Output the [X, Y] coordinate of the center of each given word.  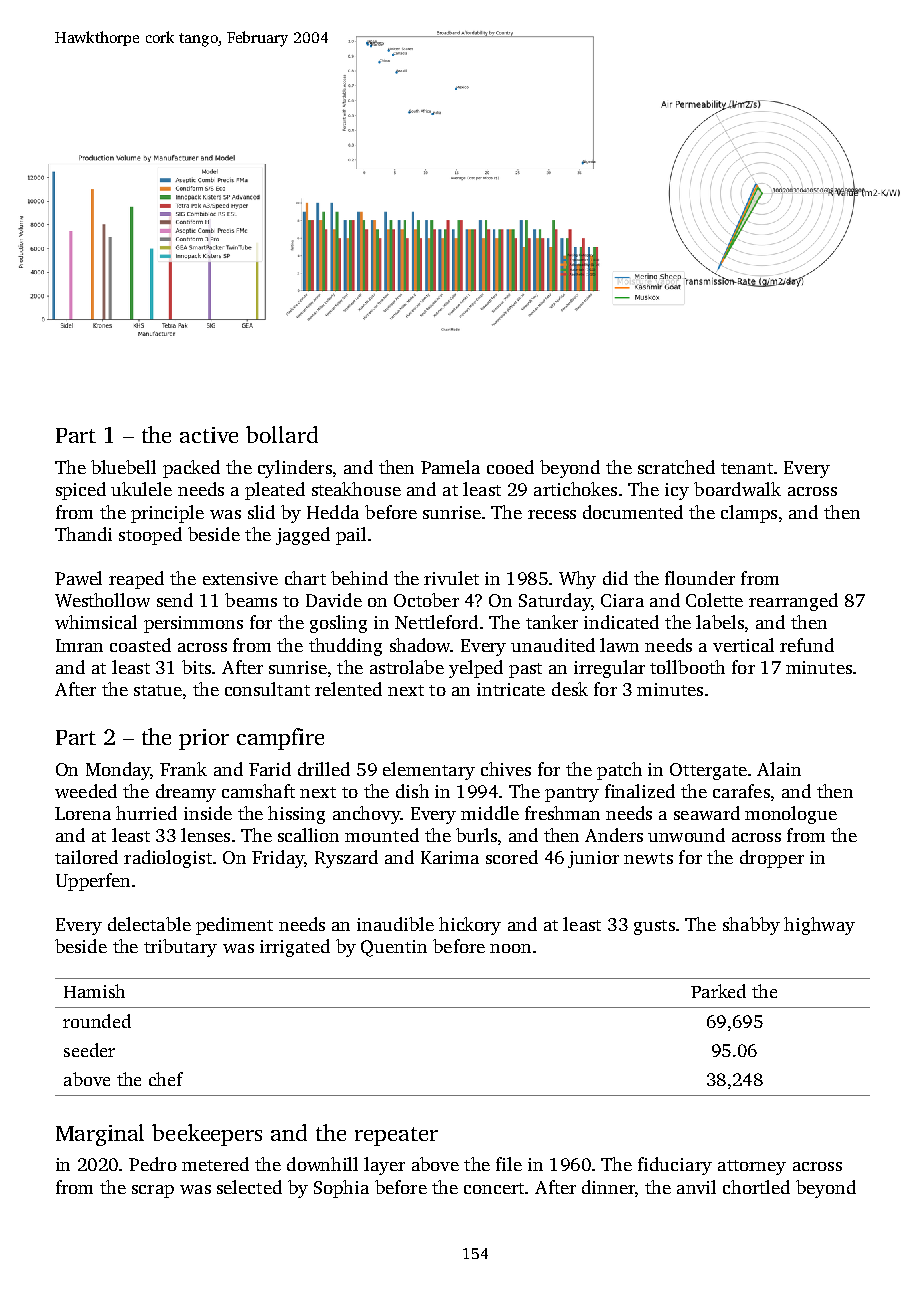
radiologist [168, 859]
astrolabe [407, 667]
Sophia [341, 1189]
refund [807, 645]
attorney [752, 1167]
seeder [89, 1050]
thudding [345, 647]
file [509, 1164]
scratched [676, 467]
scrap [153, 1191]
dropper [772, 859]
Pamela [450, 467]
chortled [756, 1187]
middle [490, 813]
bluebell [123, 467]
